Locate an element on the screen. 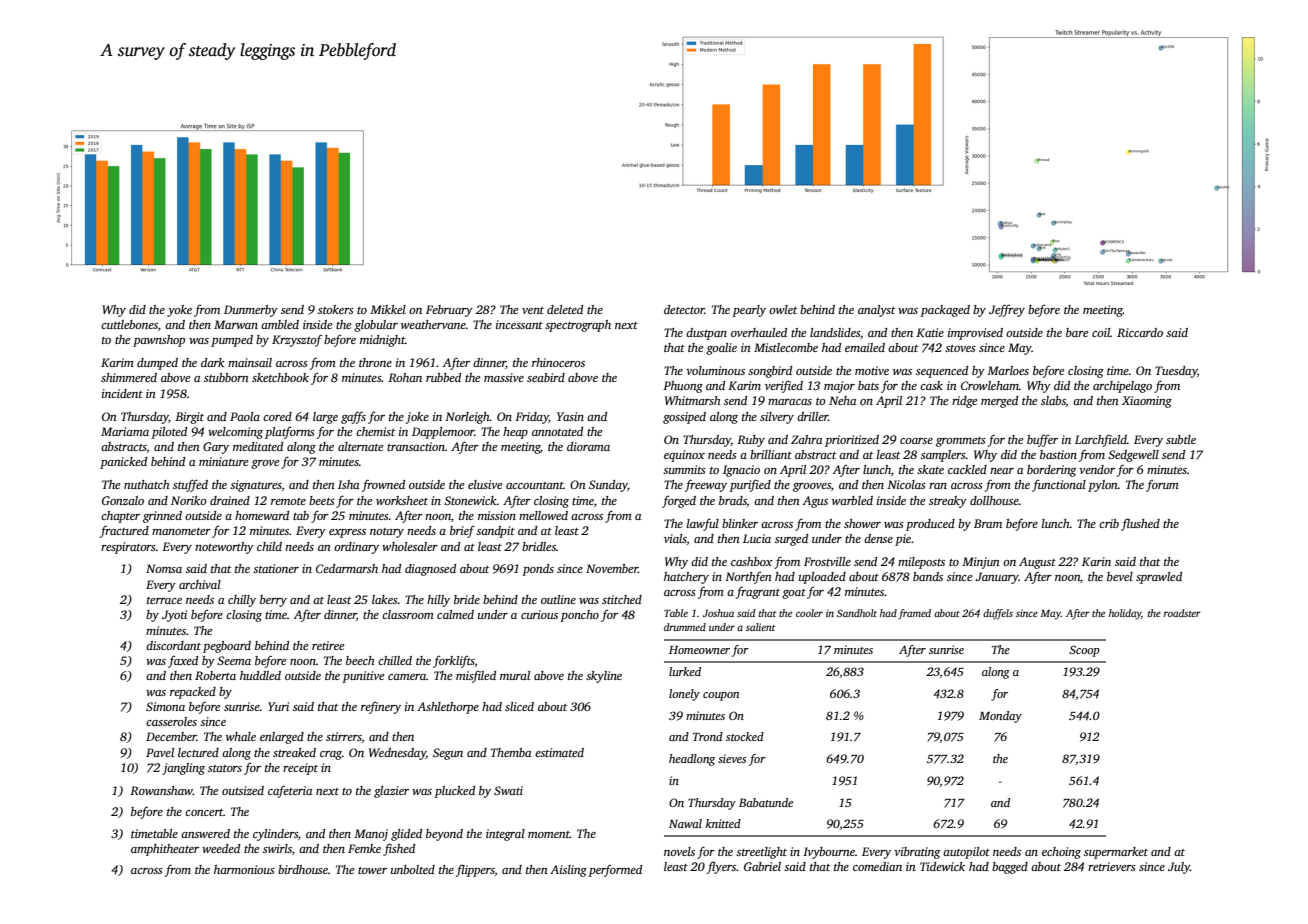 The width and height of the screenshot is (1308, 924). tower is located at coordinates (372, 870).
